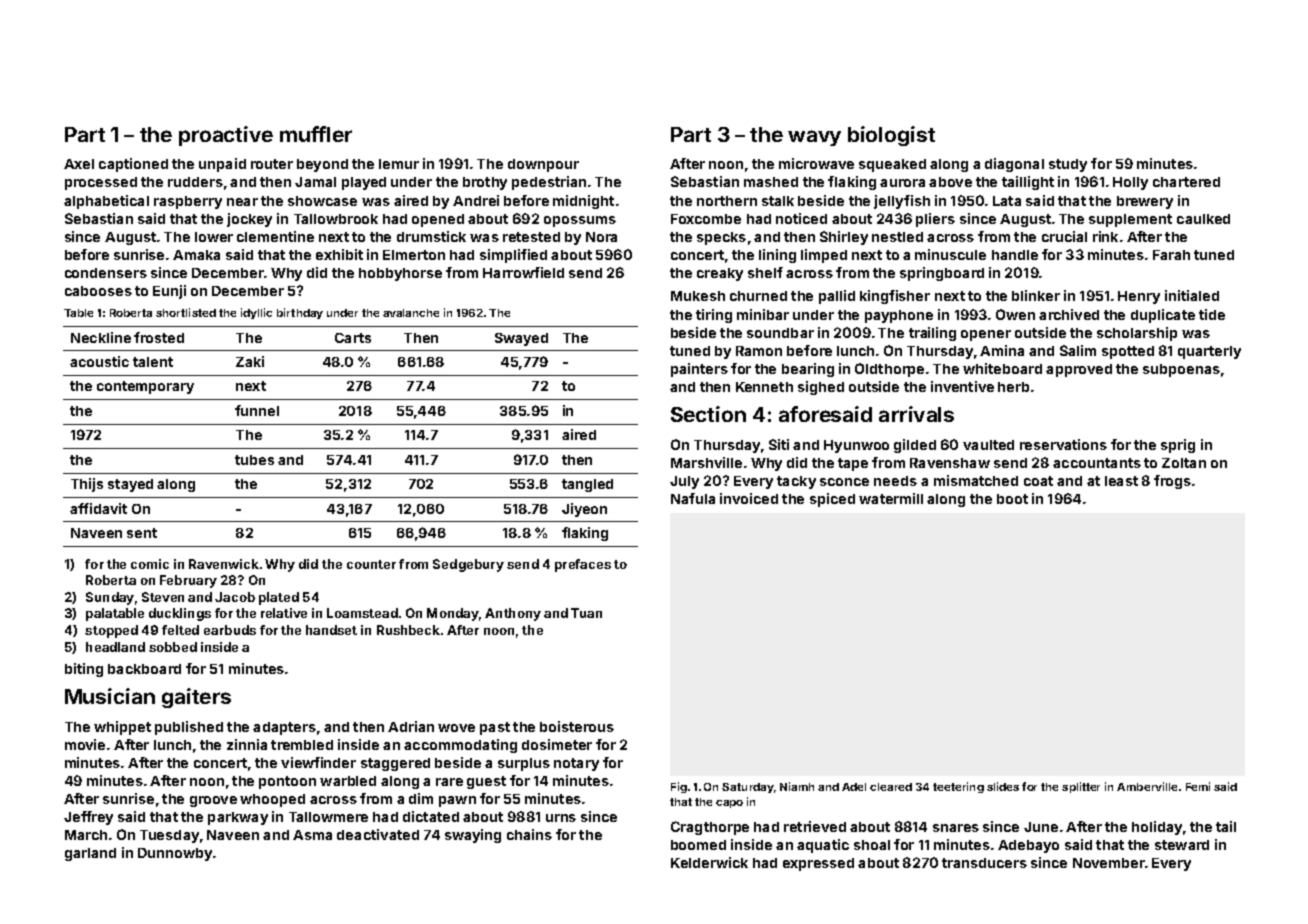 The width and height of the screenshot is (1308, 924). Describe the element at coordinates (891, 136) in the screenshot. I see `biologist` at that location.
